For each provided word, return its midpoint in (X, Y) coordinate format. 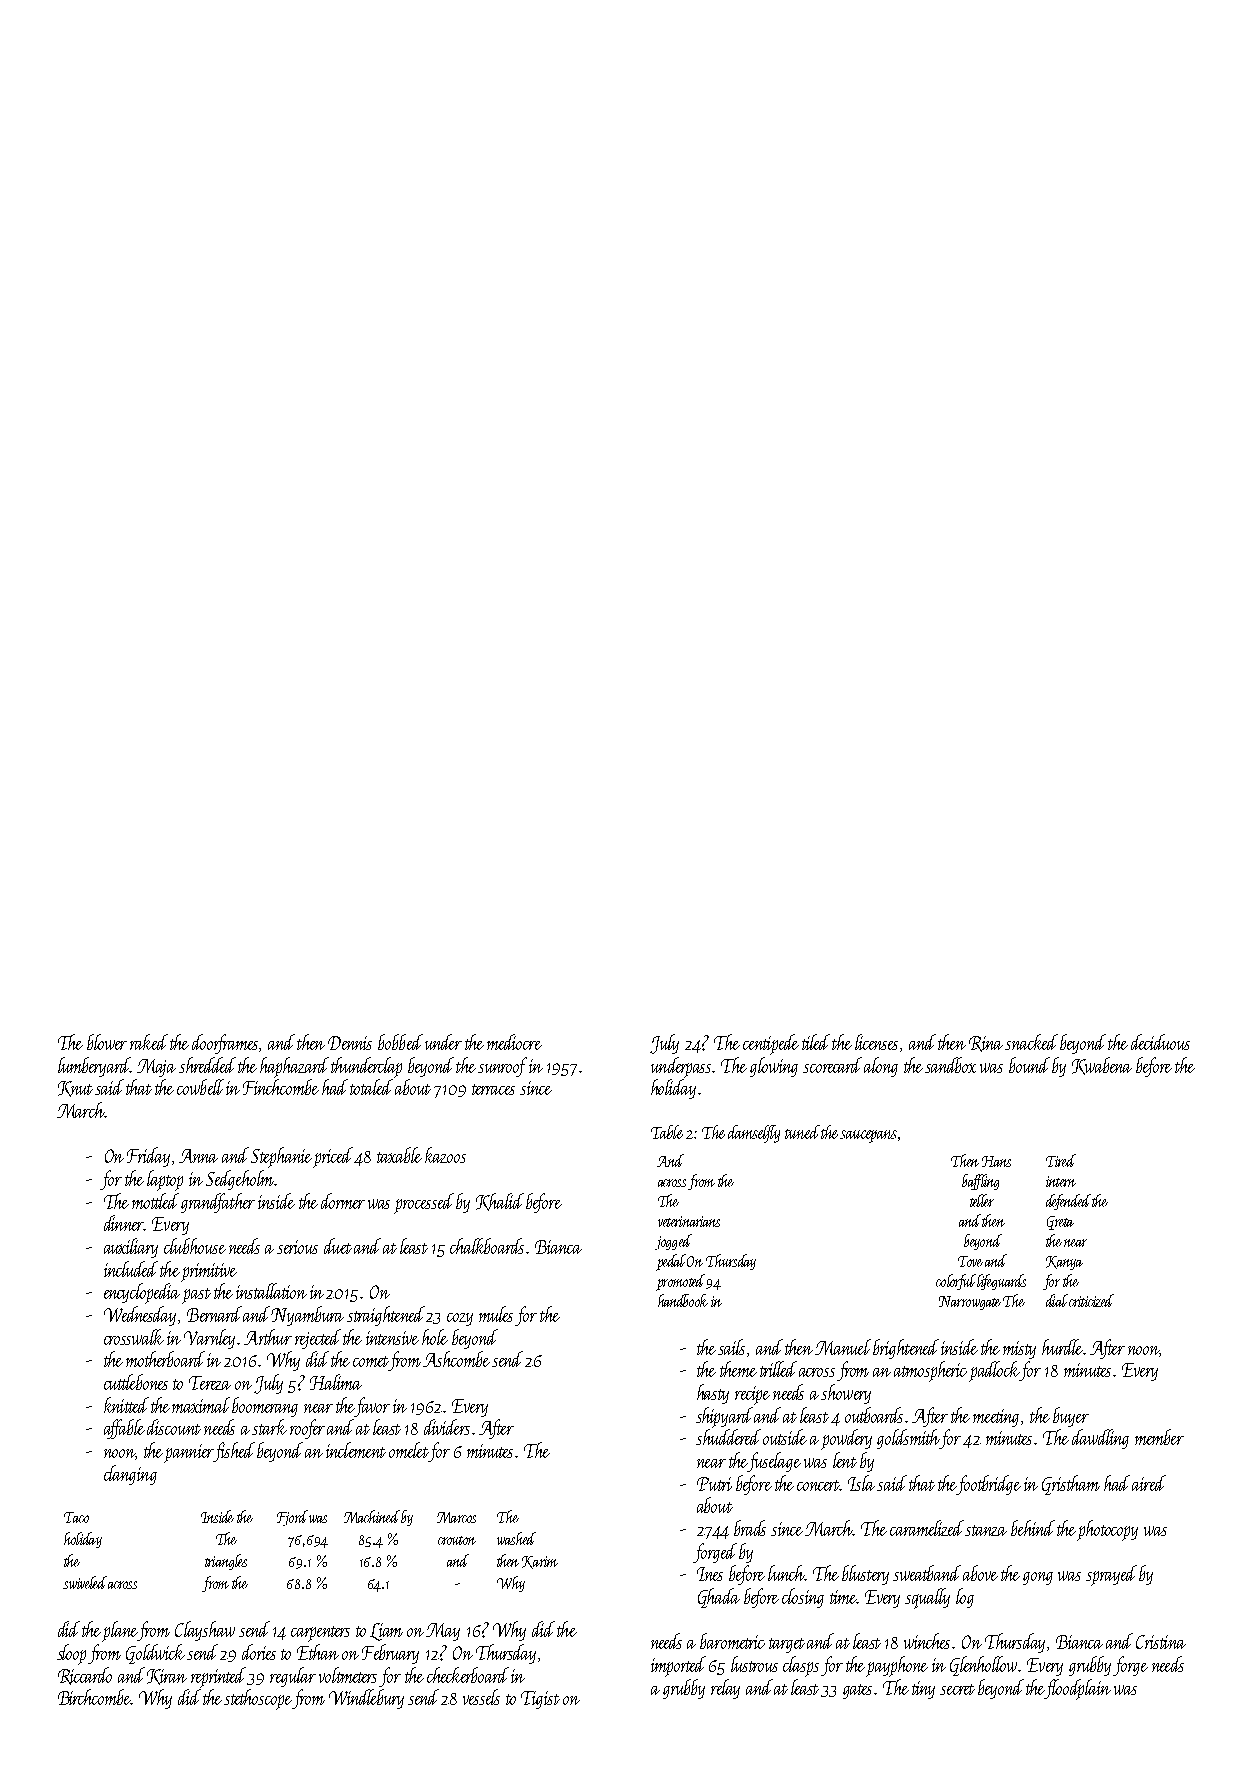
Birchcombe (95, 1697)
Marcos (456, 1517)
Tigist (540, 1700)
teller (982, 1200)
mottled (155, 1201)
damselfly (754, 1134)
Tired (1061, 1160)
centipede (771, 1044)
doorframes (226, 1044)
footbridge (989, 1485)
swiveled (85, 1582)
